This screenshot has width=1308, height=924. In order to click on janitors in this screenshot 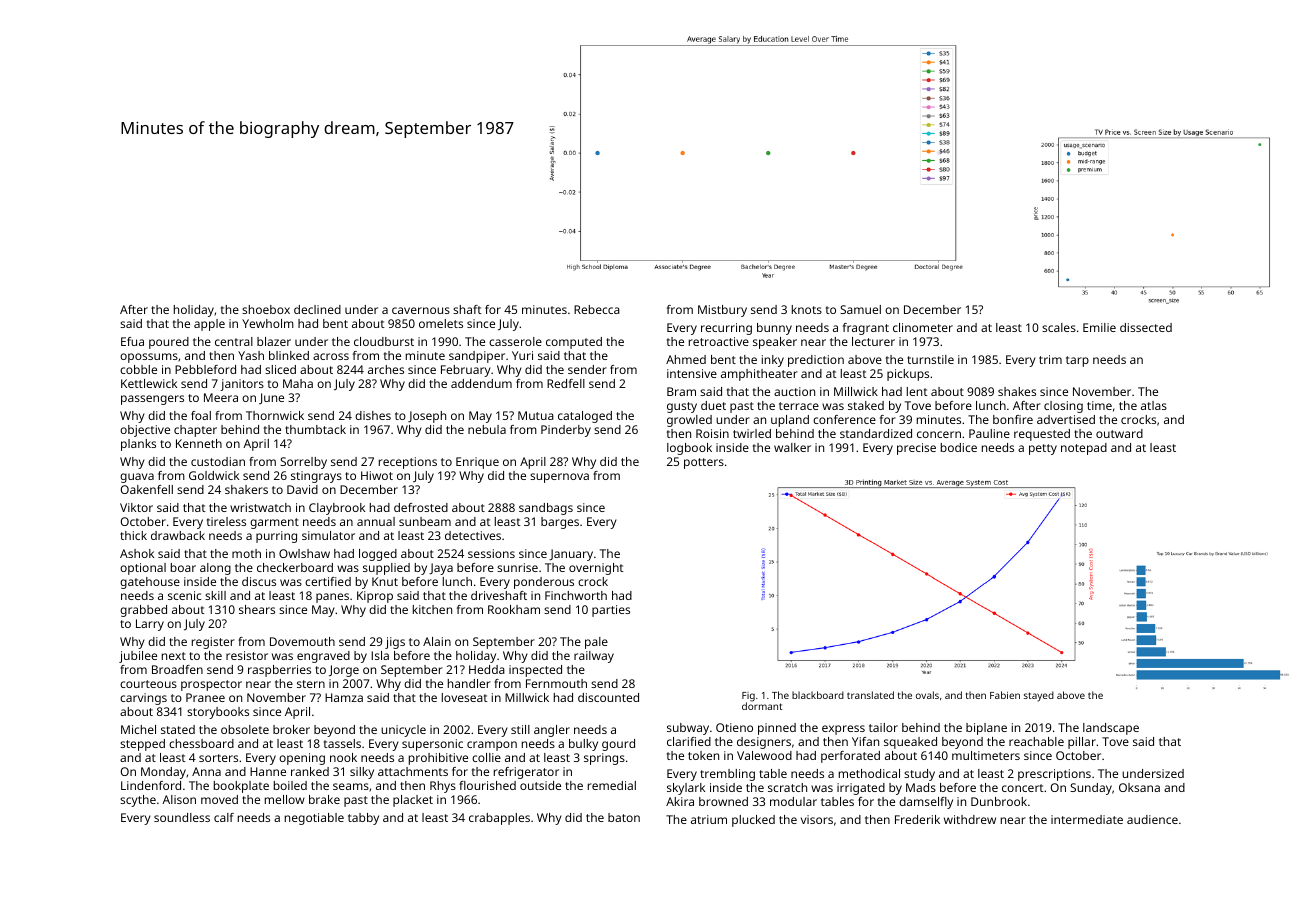, I will do `click(242, 385)`.
